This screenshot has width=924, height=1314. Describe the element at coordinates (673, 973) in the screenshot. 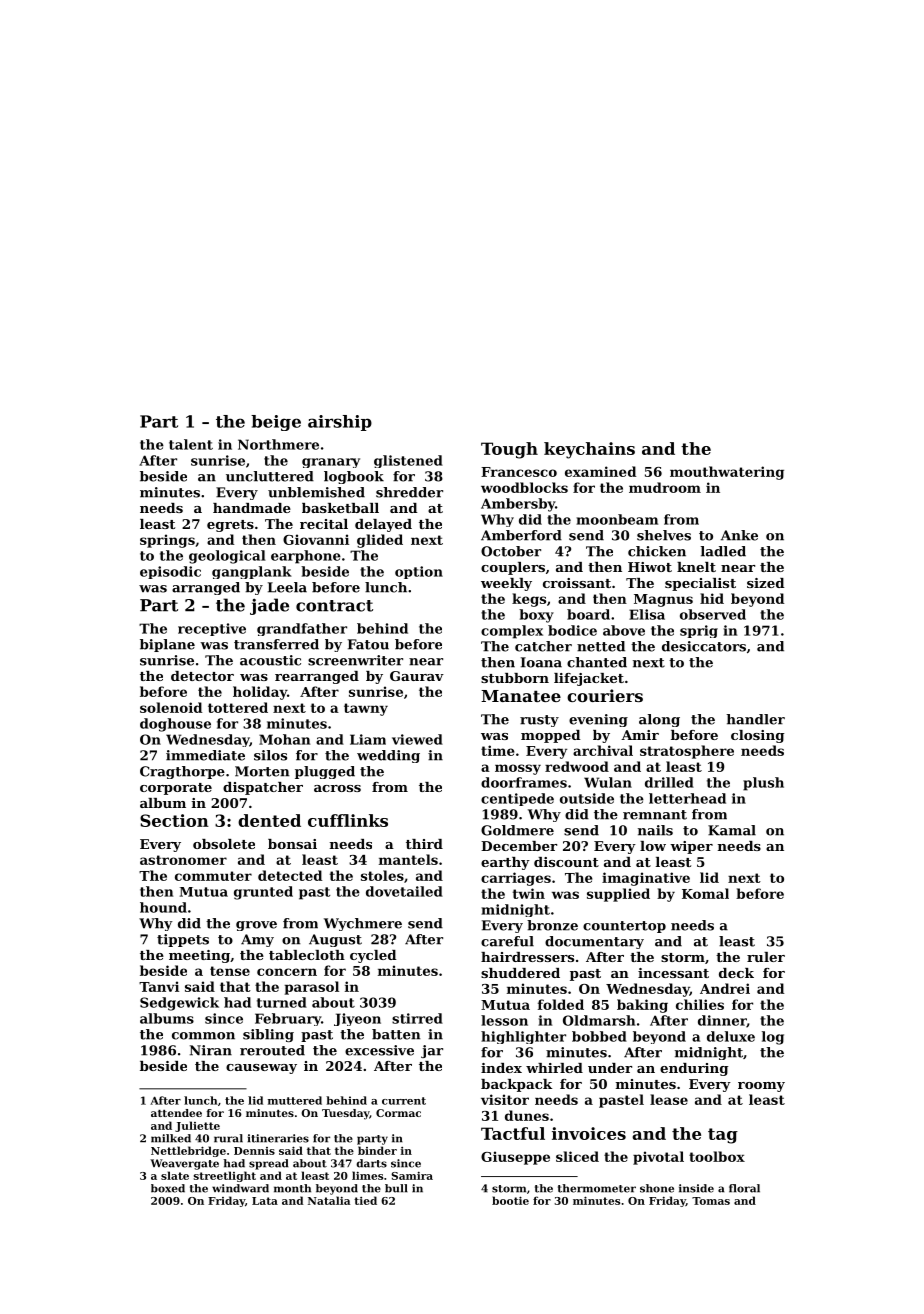

I see `incessant` at that location.
